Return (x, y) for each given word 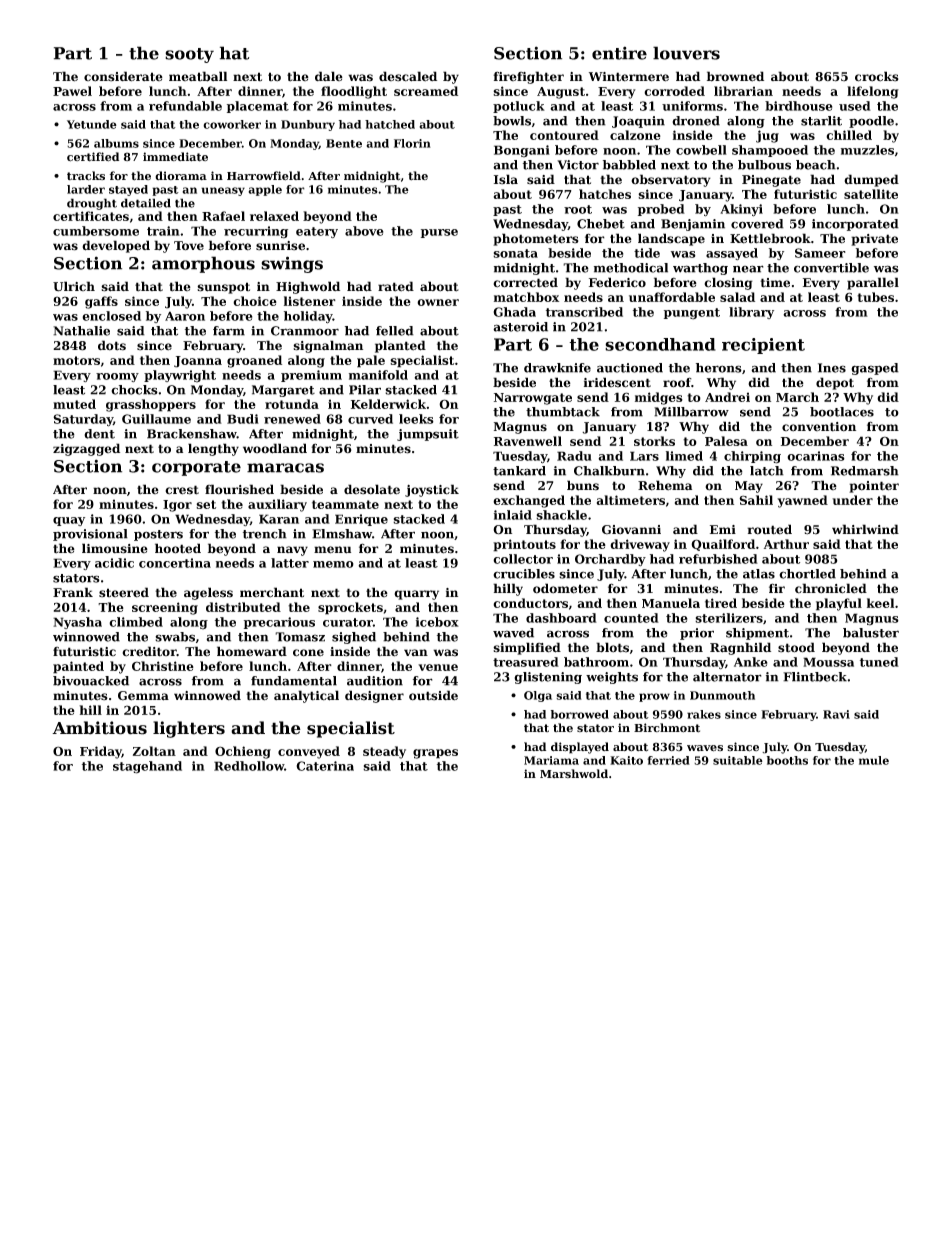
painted (78, 667)
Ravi (836, 714)
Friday (101, 752)
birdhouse (799, 106)
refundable (185, 106)
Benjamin (693, 225)
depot (835, 383)
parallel (873, 283)
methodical (631, 268)
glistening (548, 678)
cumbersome (96, 231)
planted (400, 346)
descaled (408, 76)
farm (229, 331)
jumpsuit (428, 435)
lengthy (213, 449)
